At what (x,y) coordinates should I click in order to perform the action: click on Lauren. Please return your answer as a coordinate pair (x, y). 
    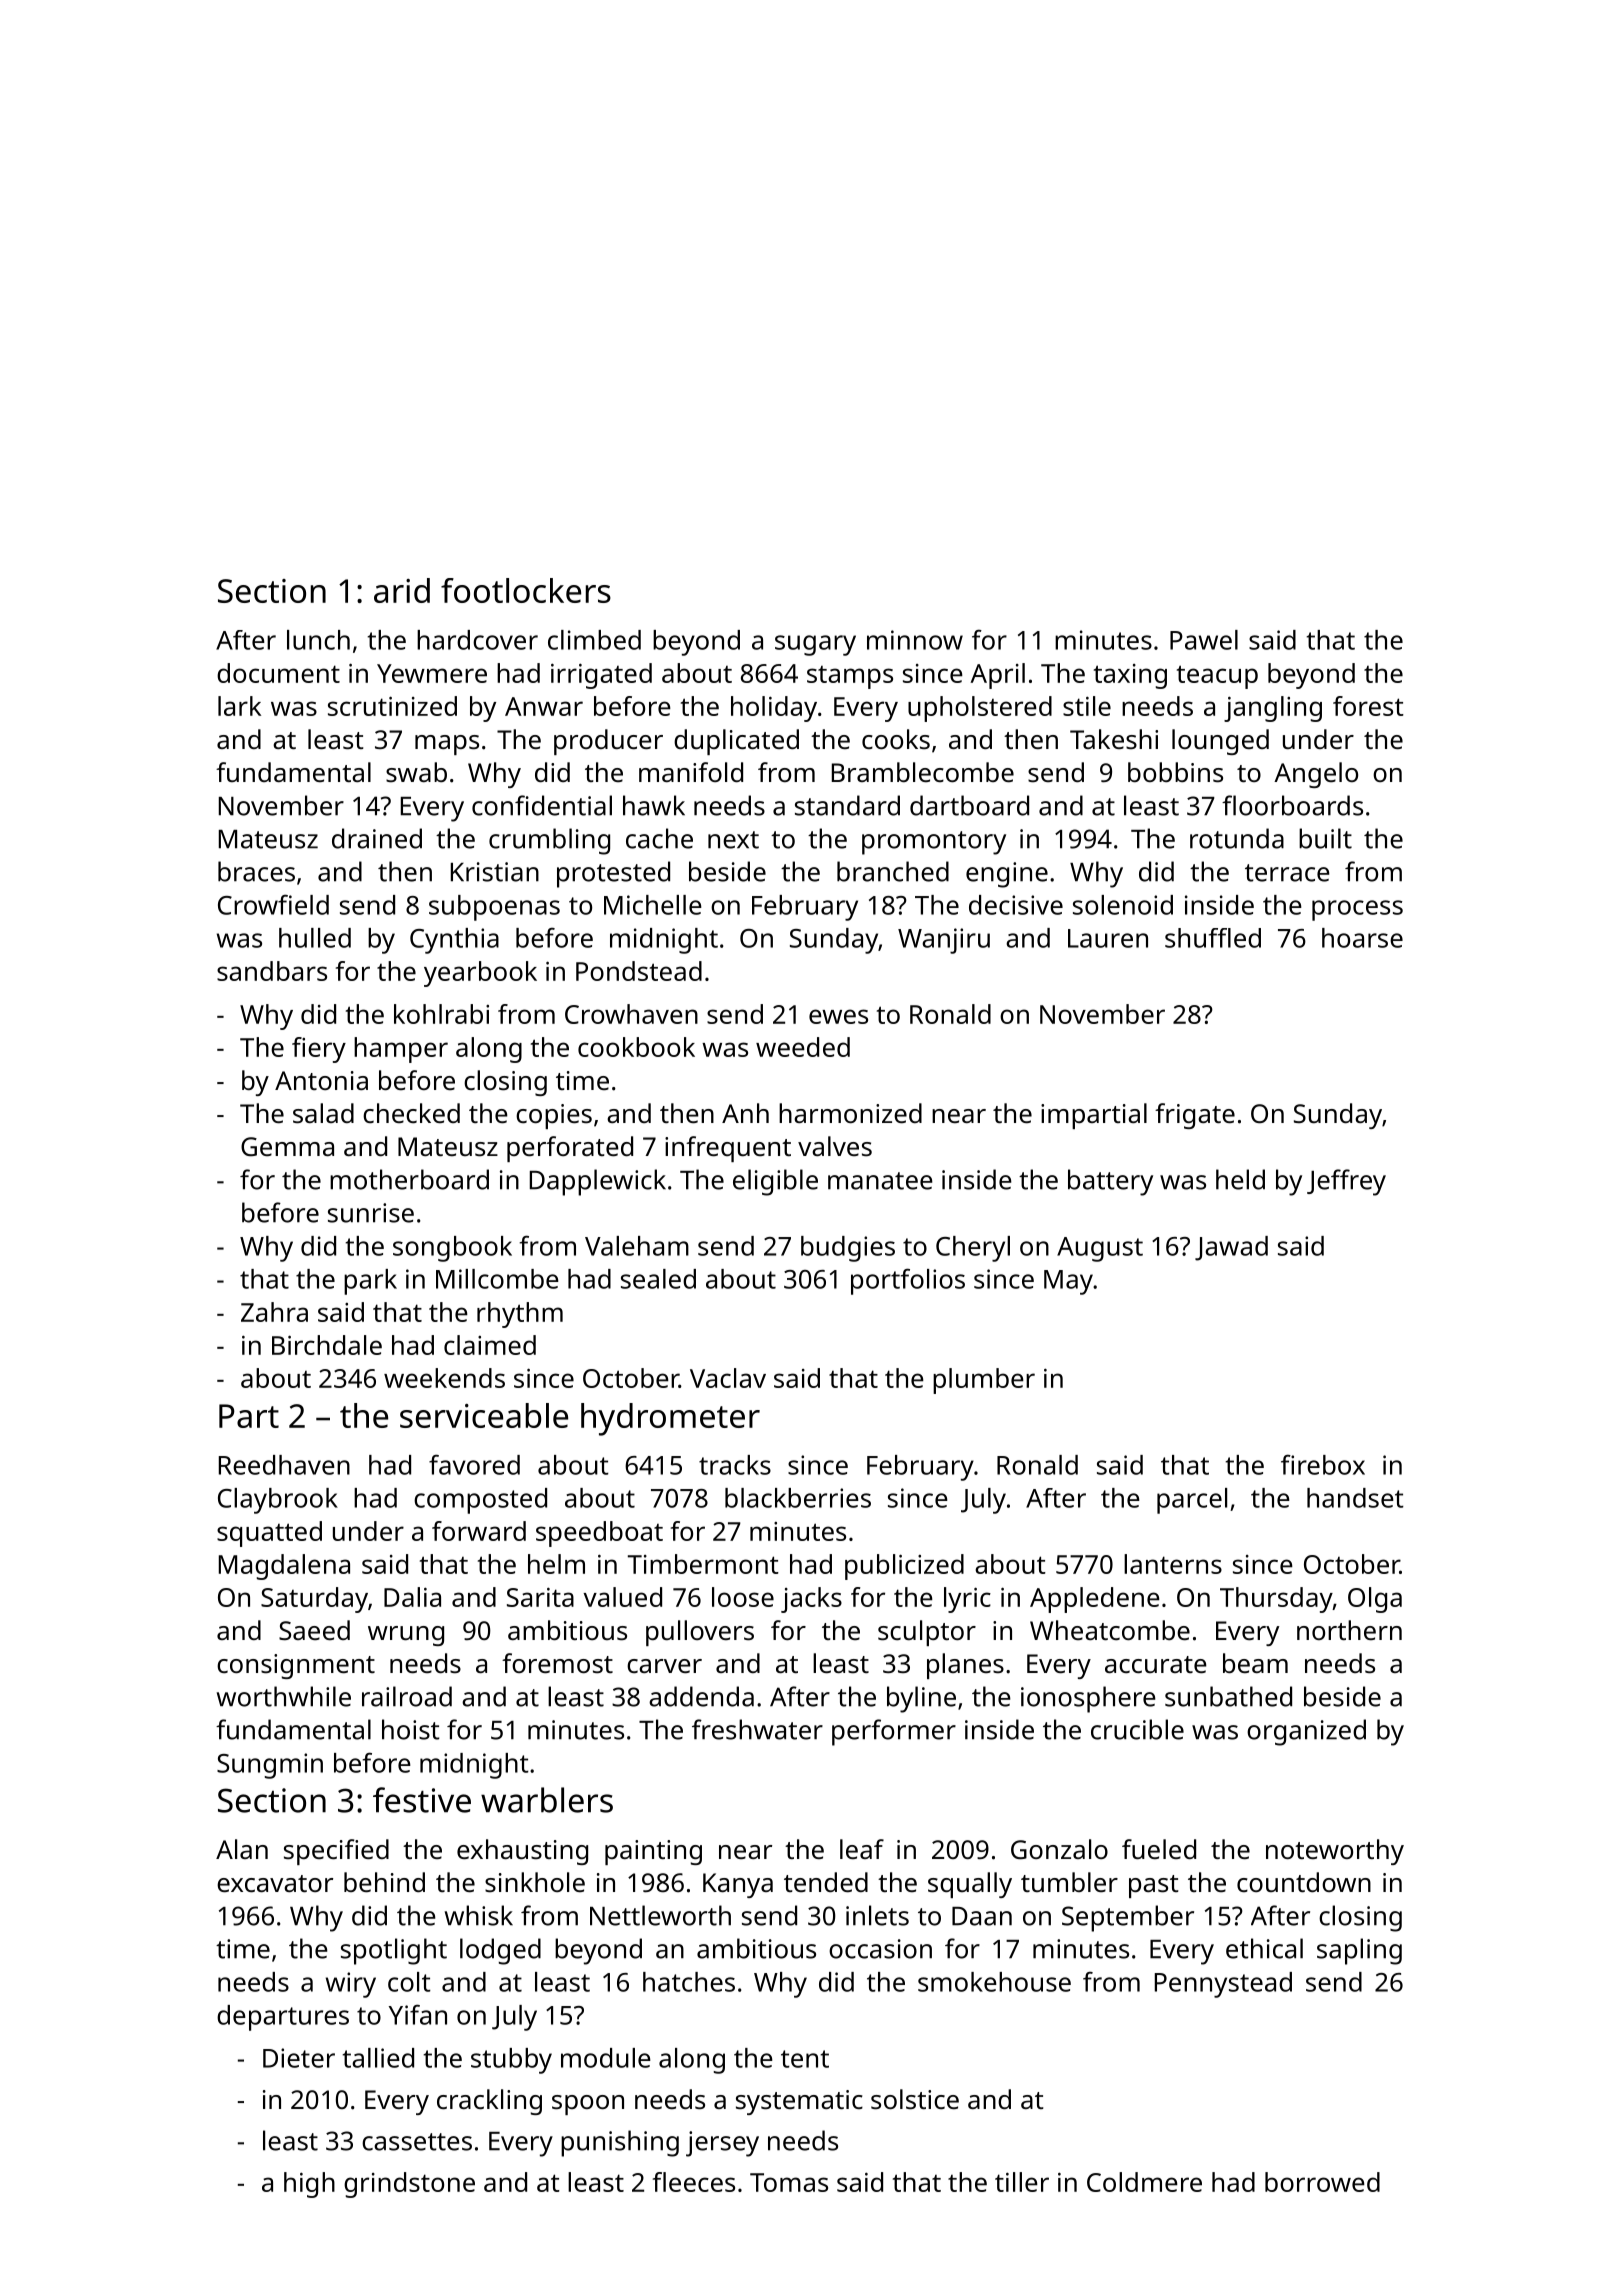
    Looking at the image, I should click on (1108, 938).
